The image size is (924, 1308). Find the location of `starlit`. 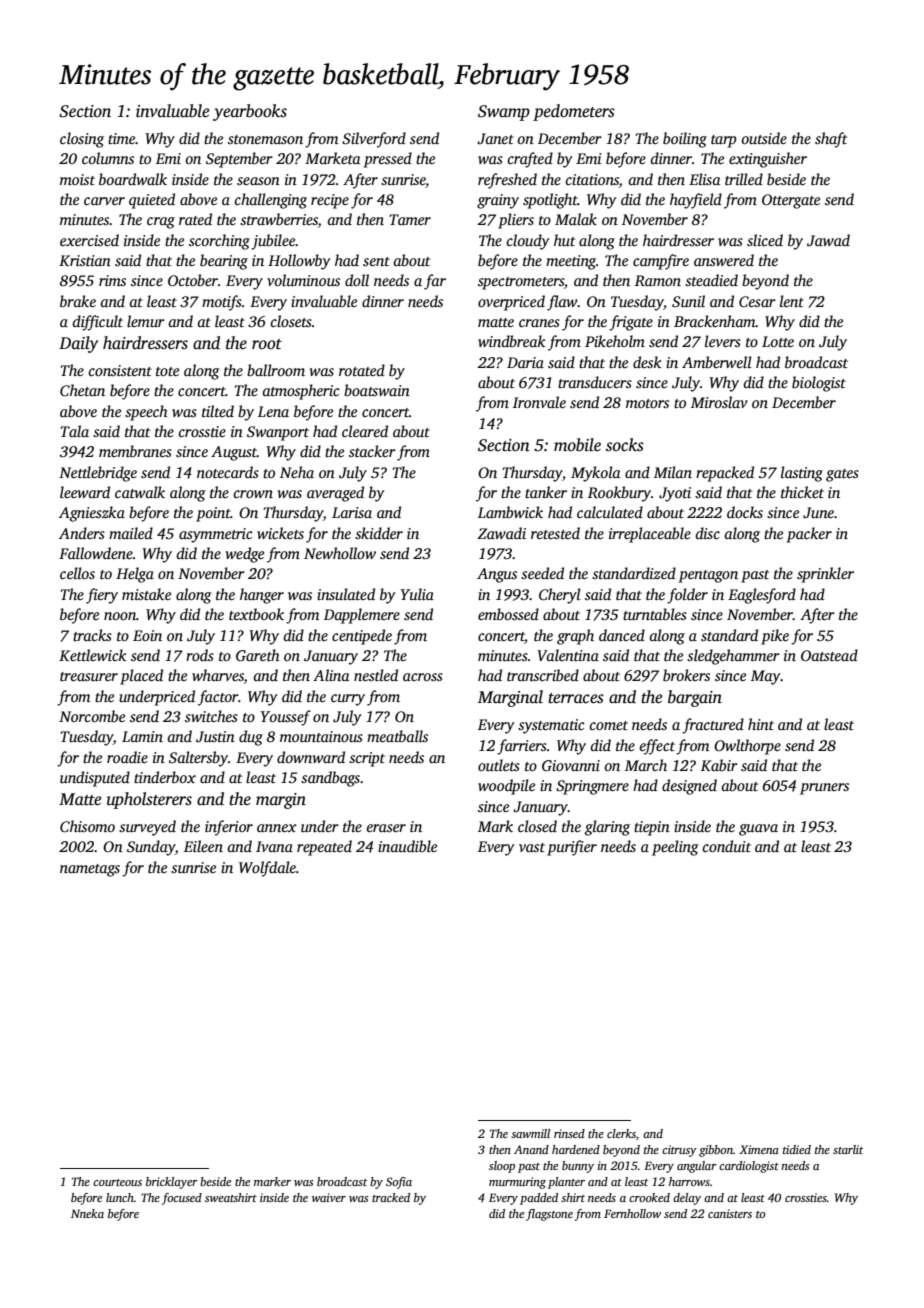

starlit is located at coordinates (848, 1149).
